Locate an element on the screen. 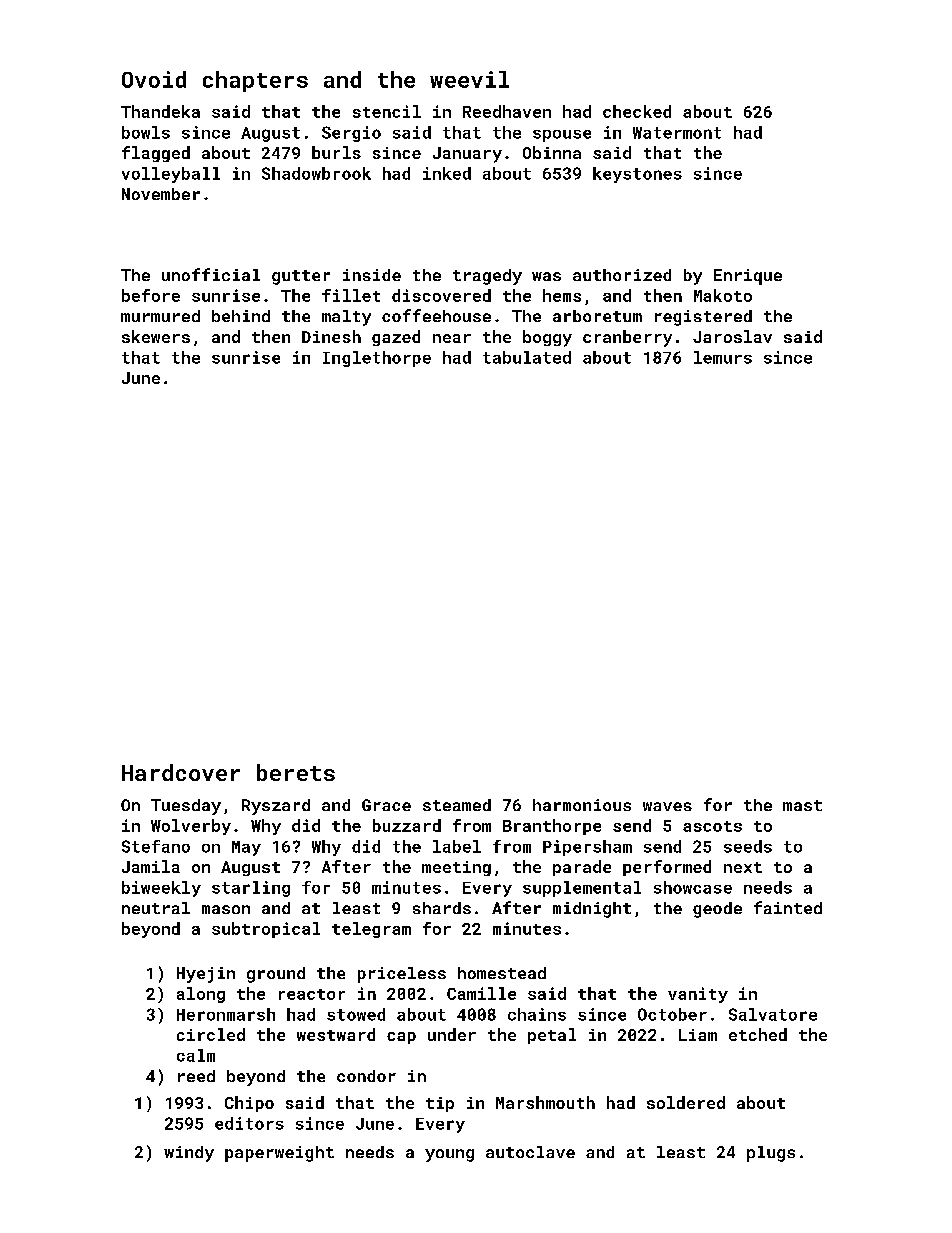  autoclave is located at coordinates (530, 1152).
